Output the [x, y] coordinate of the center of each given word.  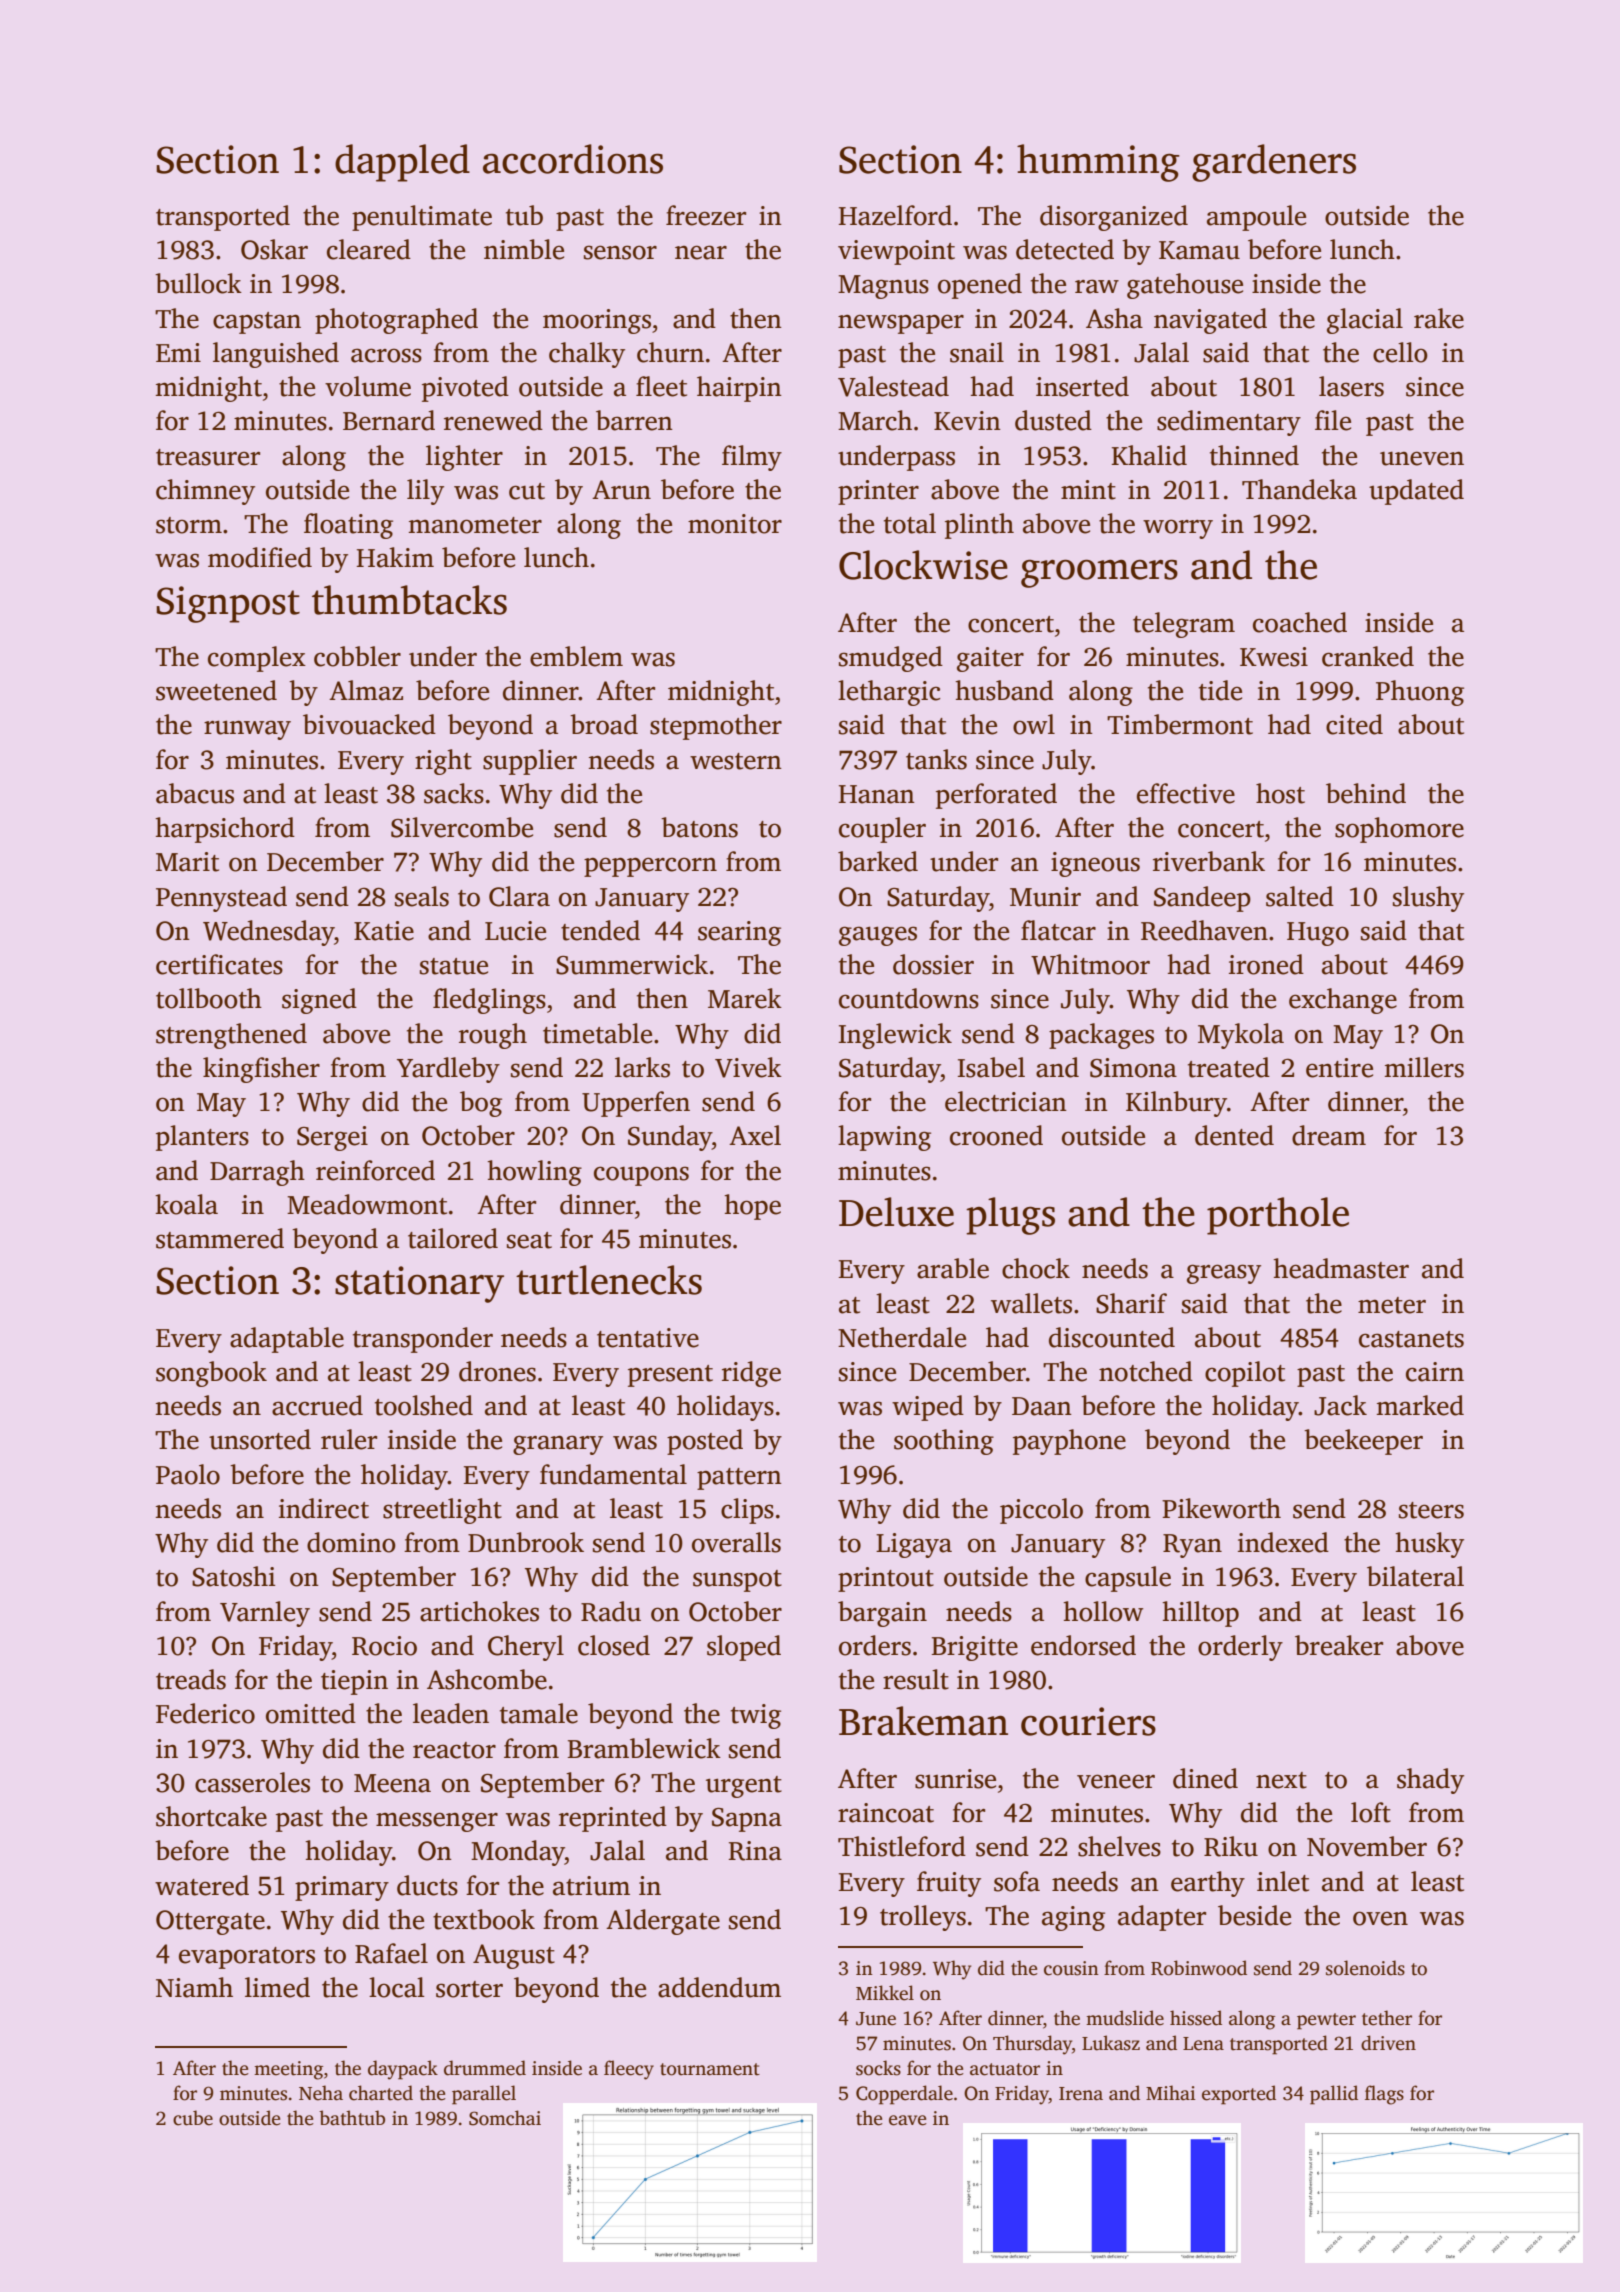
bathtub [352, 2118]
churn [670, 352]
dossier [933, 964]
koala [186, 1204]
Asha [1114, 318]
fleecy [629, 2070]
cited [1354, 724]
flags [1384, 2095]
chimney [205, 492]
